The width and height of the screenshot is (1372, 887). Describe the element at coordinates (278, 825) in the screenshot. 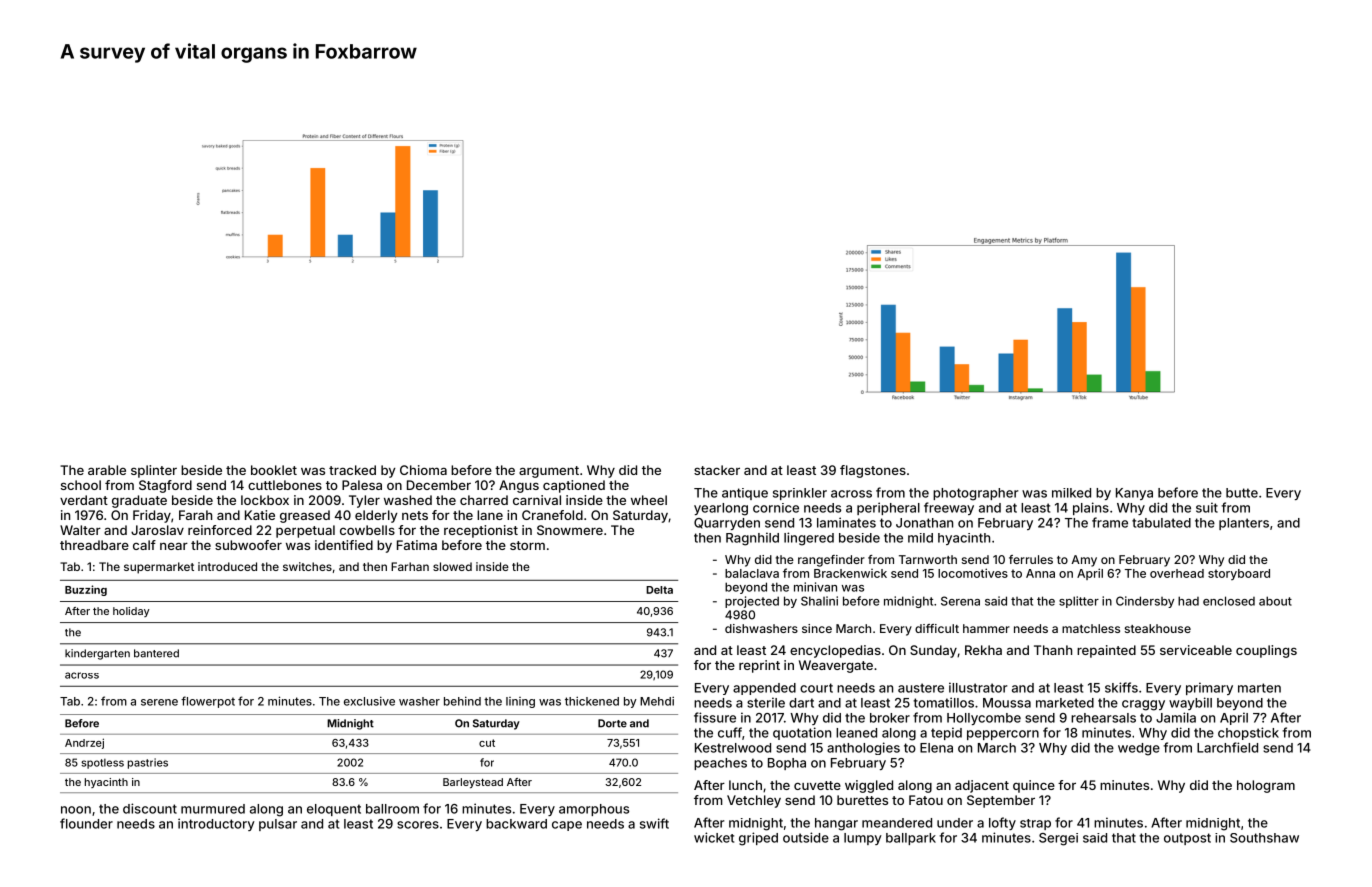

I see `pulsar` at that location.
